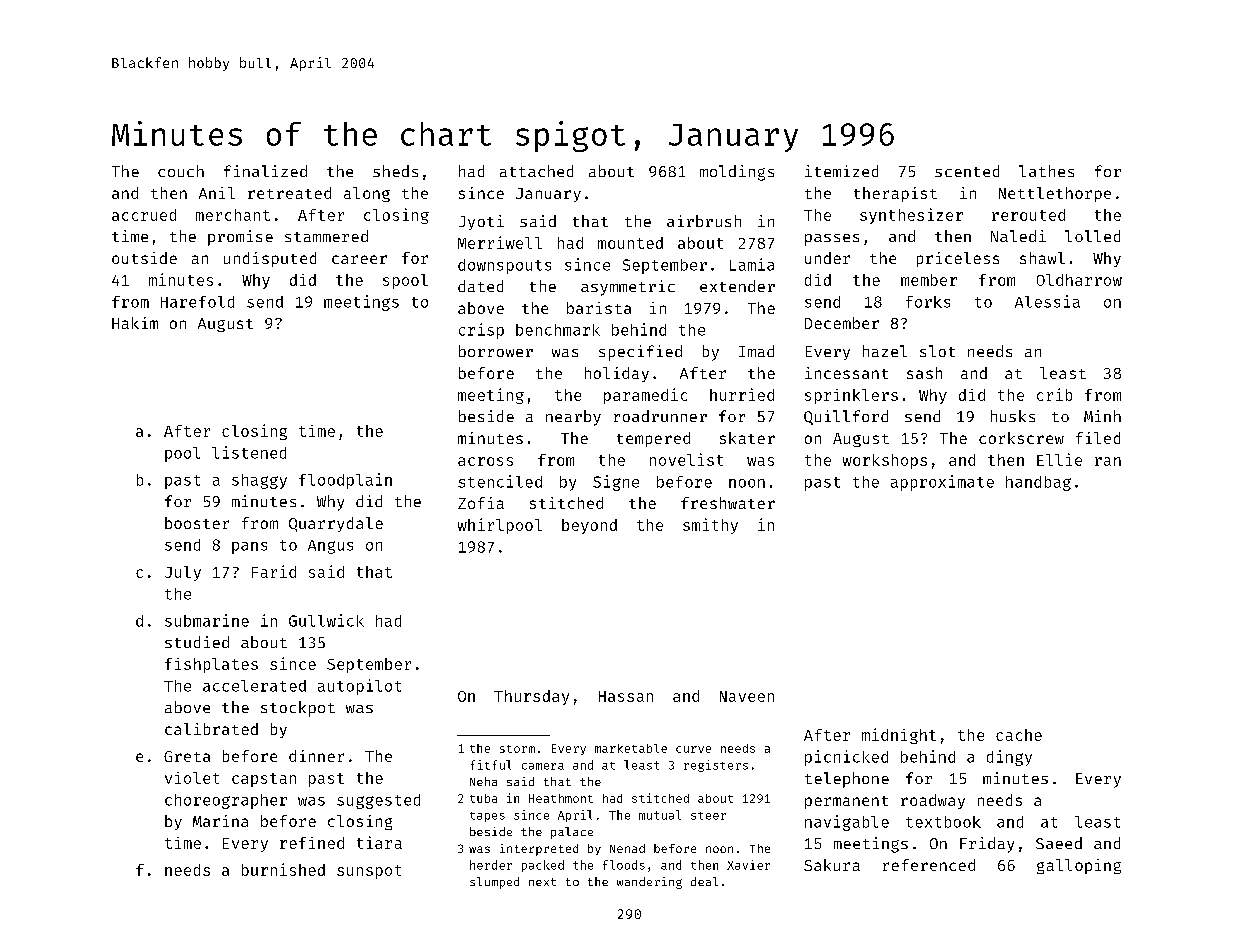  I want to click on burnished, so click(283, 869).
